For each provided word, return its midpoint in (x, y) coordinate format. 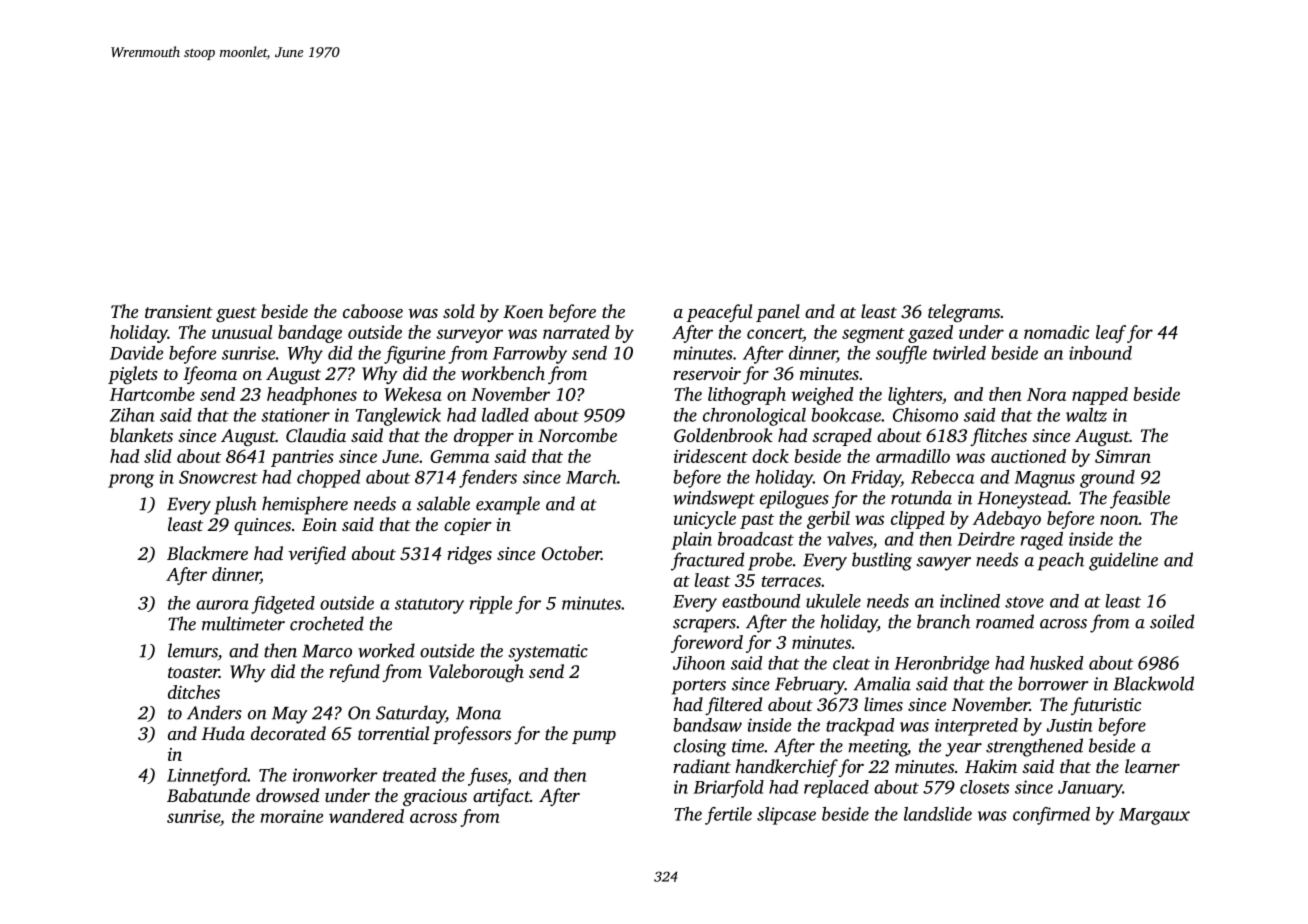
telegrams (964, 313)
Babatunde (208, 795)
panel (778, 313)
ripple (491, 605)
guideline (1123, 561)
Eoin (319, 524)
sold (459, 311)
